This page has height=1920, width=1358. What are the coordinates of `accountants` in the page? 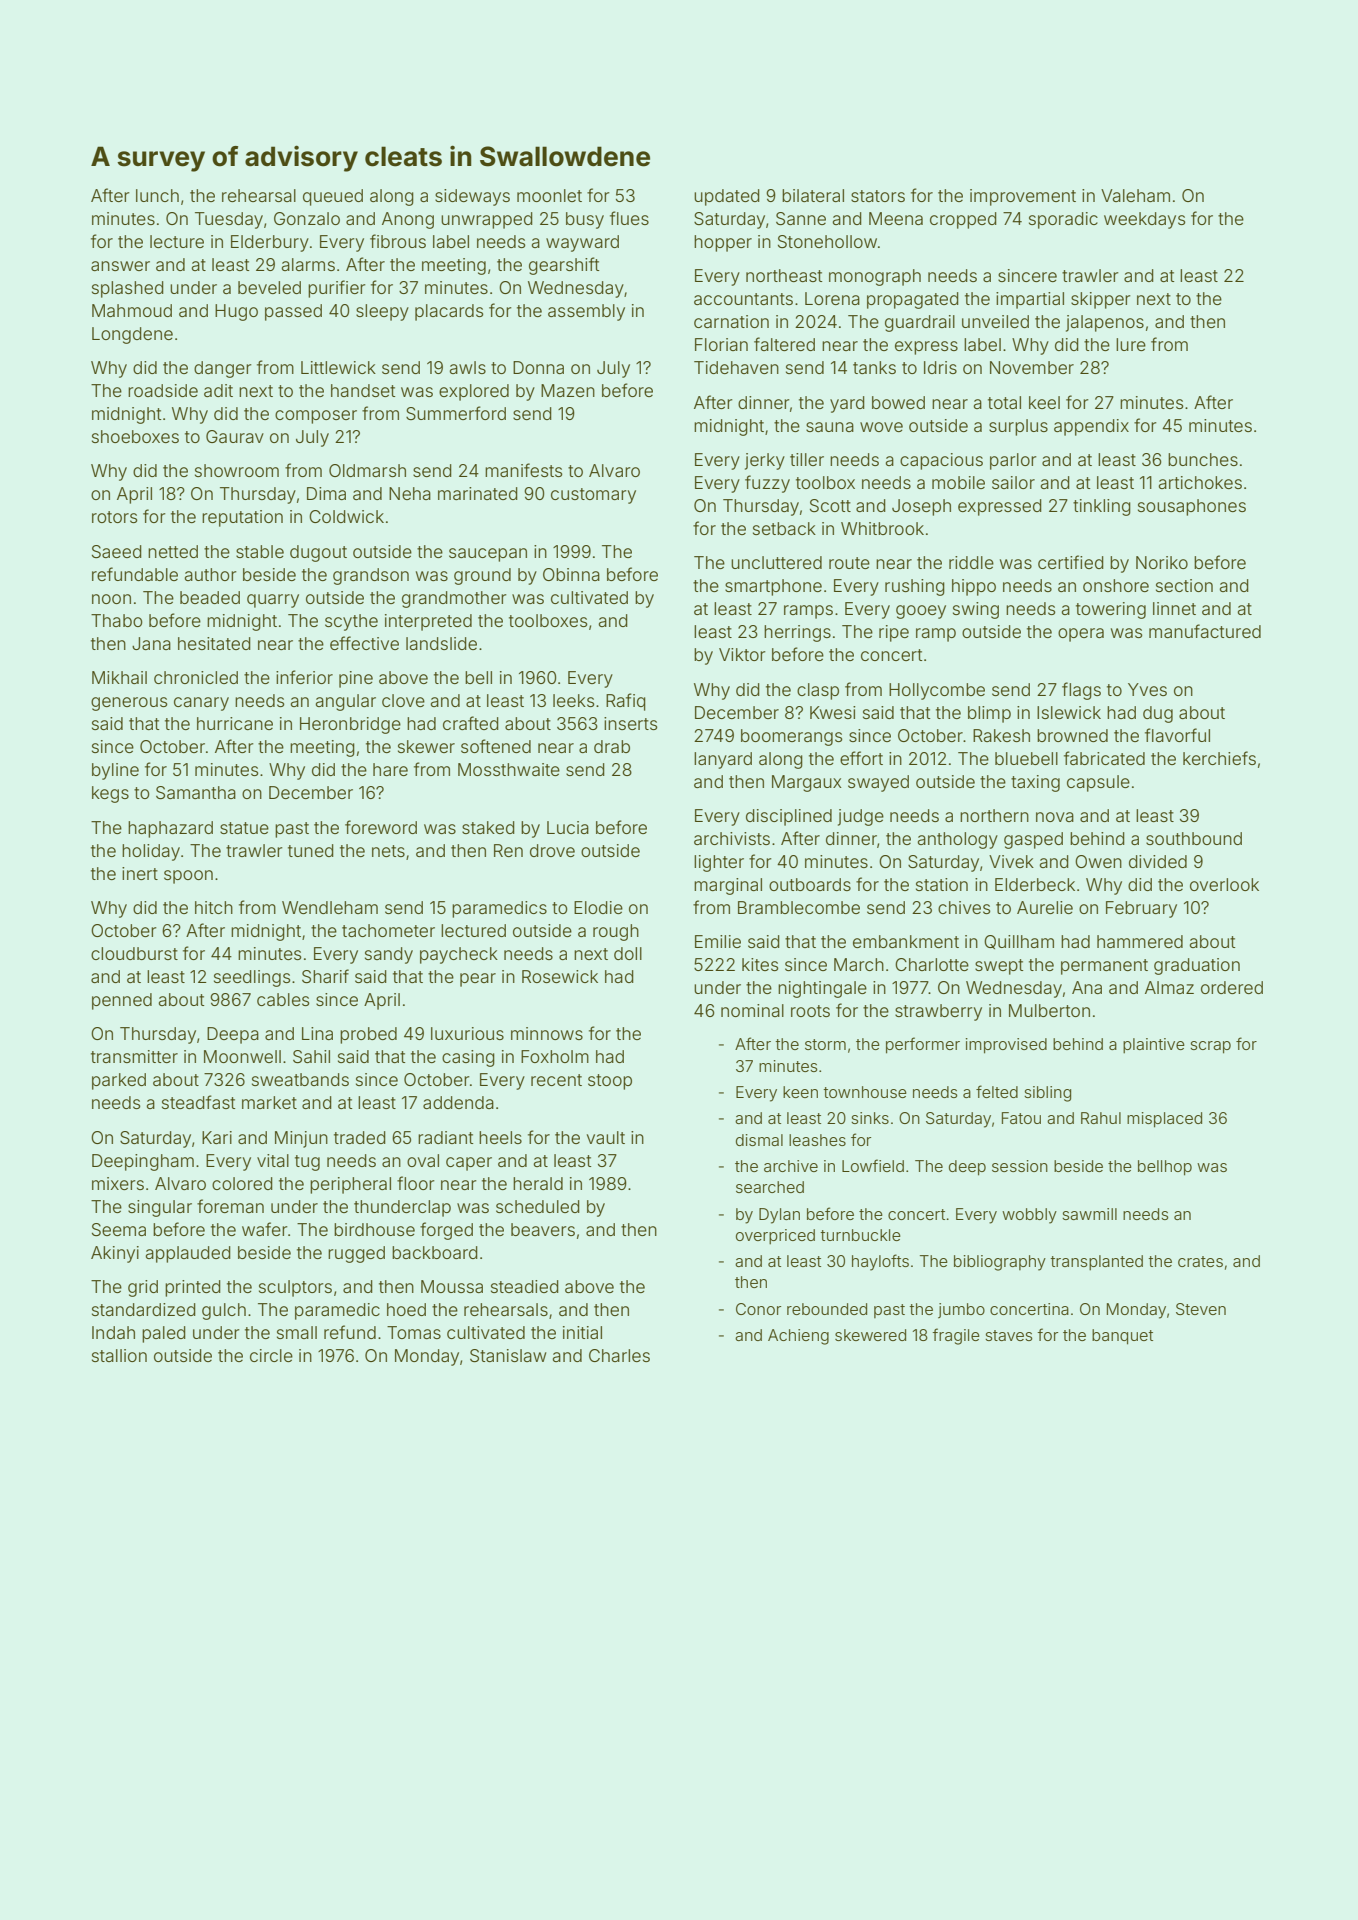 It's located at (743, 299).
